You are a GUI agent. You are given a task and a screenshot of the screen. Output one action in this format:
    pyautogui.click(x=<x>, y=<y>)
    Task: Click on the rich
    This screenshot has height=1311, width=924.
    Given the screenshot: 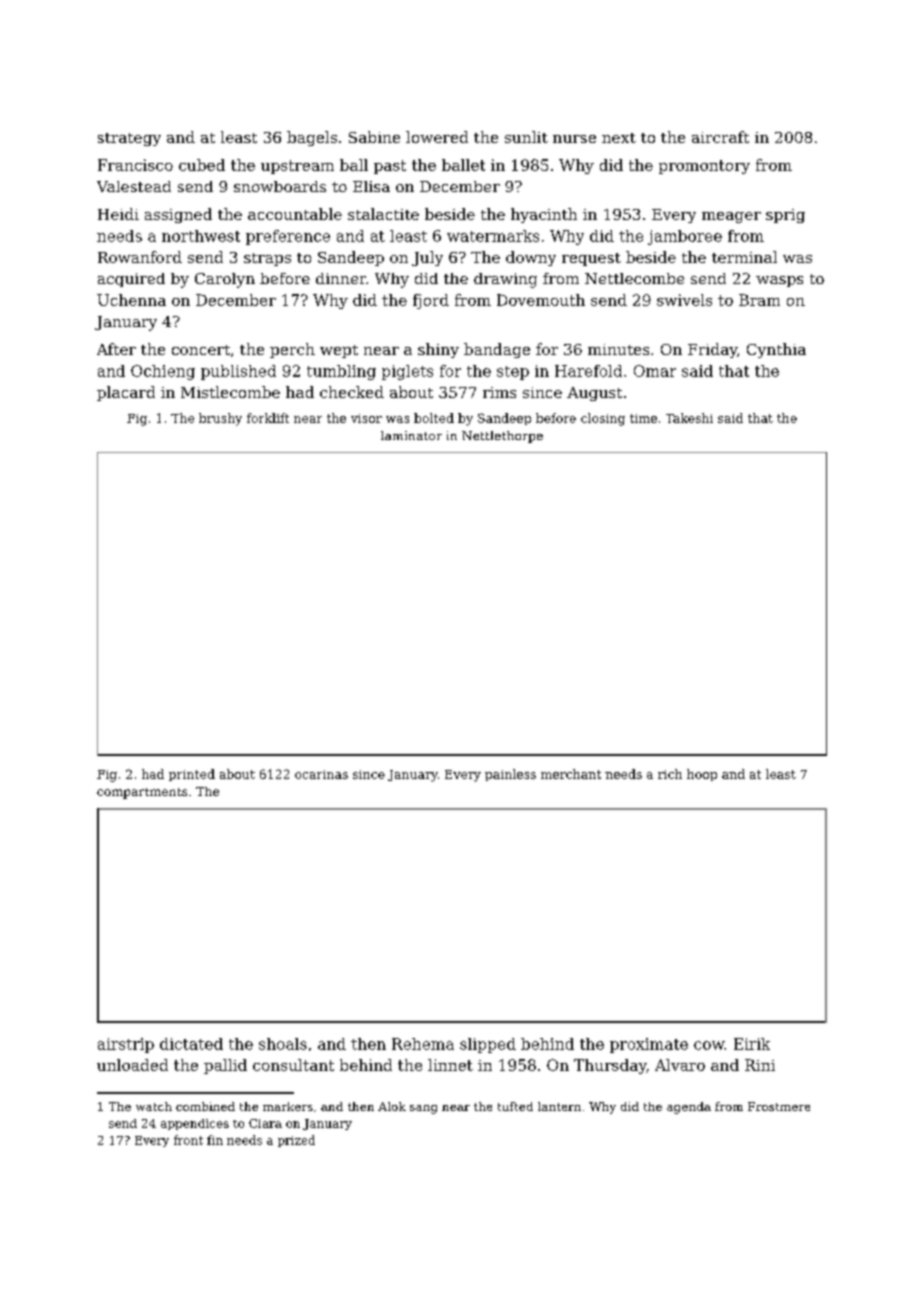 What is the action you would take?
    pyautogui.click(x=670, y=774)
